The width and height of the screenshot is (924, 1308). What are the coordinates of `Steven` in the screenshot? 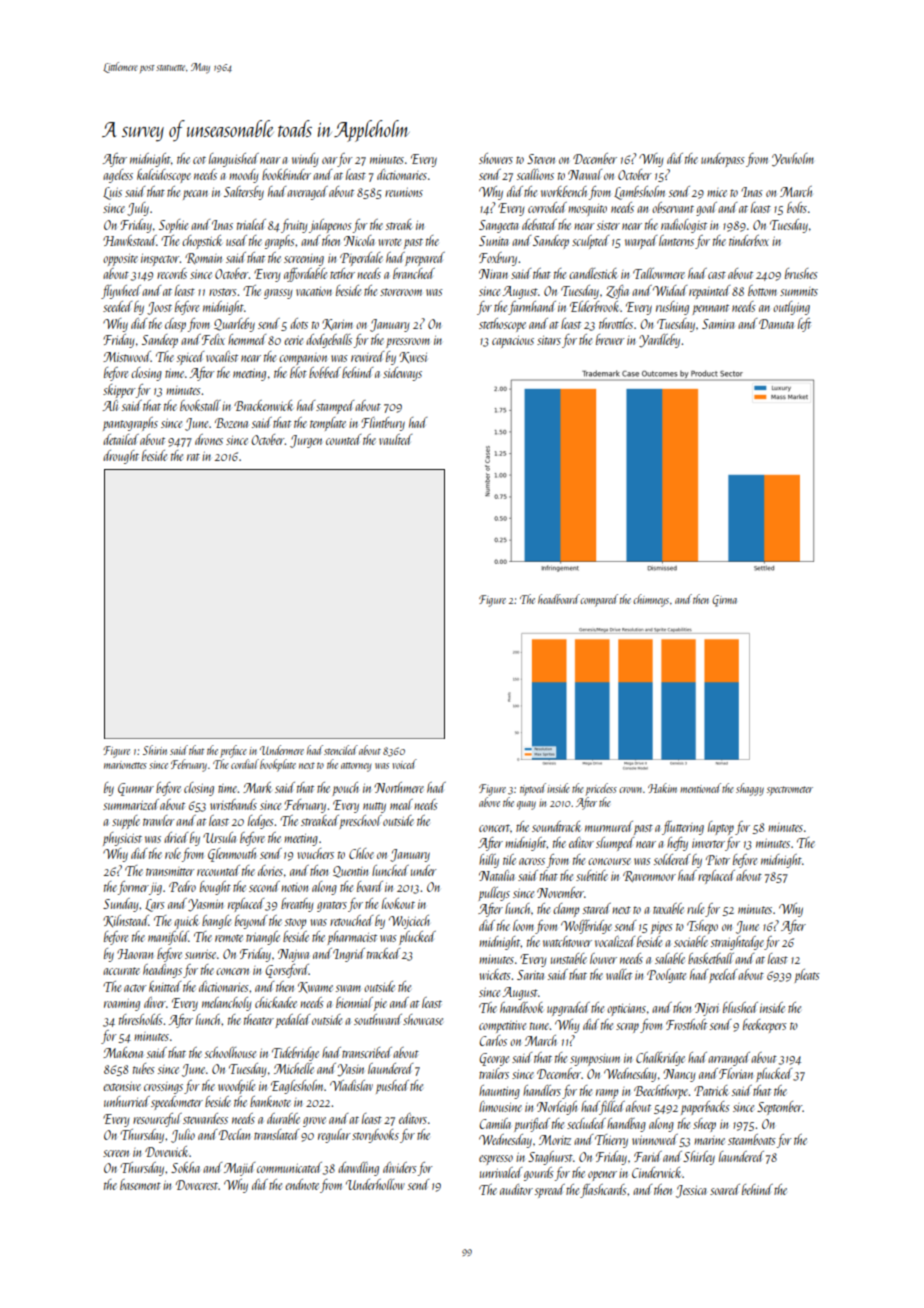 It's located at (541, 159).
